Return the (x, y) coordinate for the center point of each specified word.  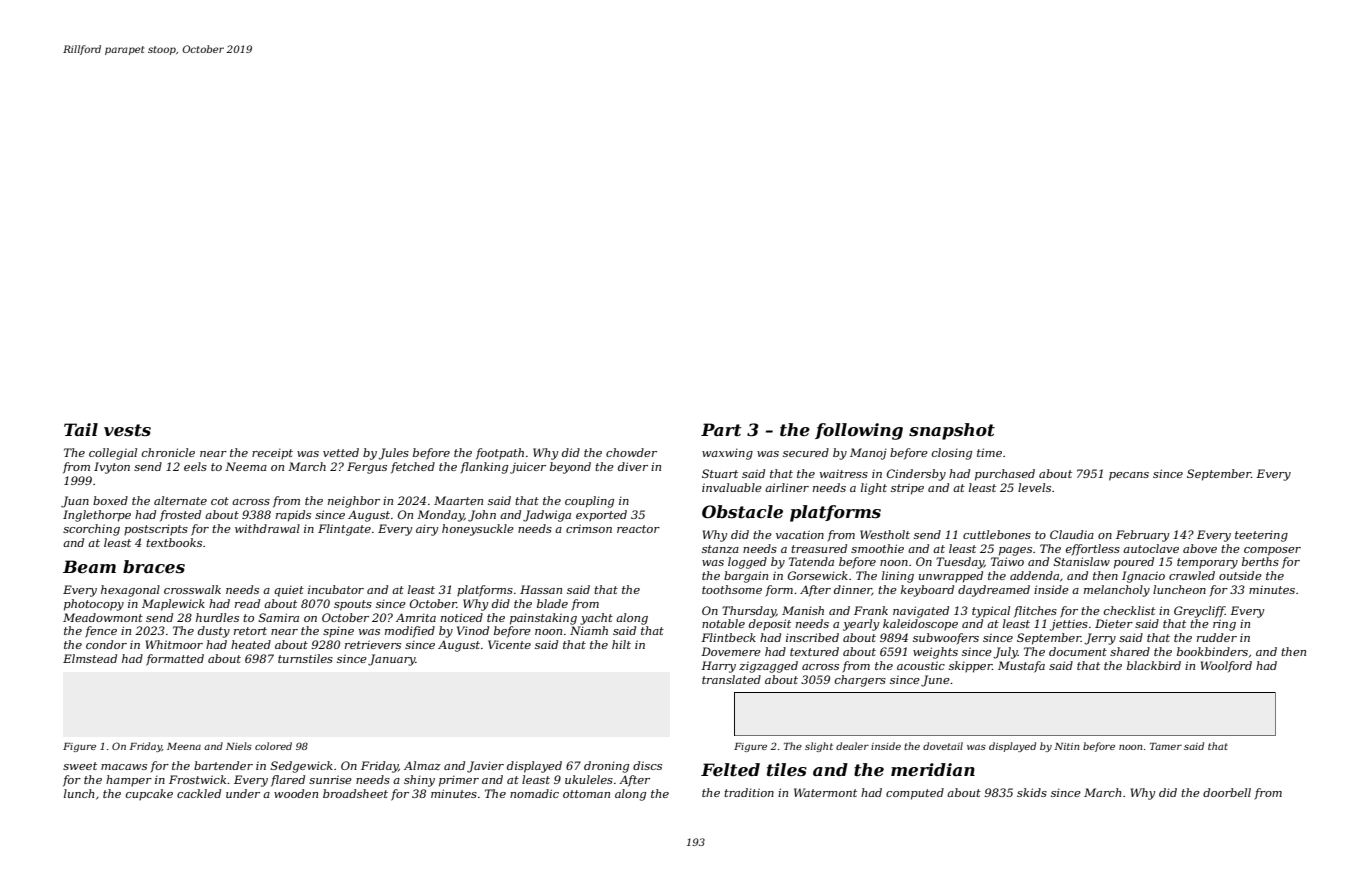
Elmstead (90, 658)
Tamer (1166, 746)
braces (154, 566)
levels (1034, 487)
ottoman (586, 794)
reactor (638, 529)
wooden (296, 793)
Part (721, 429)
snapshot (952, 431)
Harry (718, 667)
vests (127, 430)
